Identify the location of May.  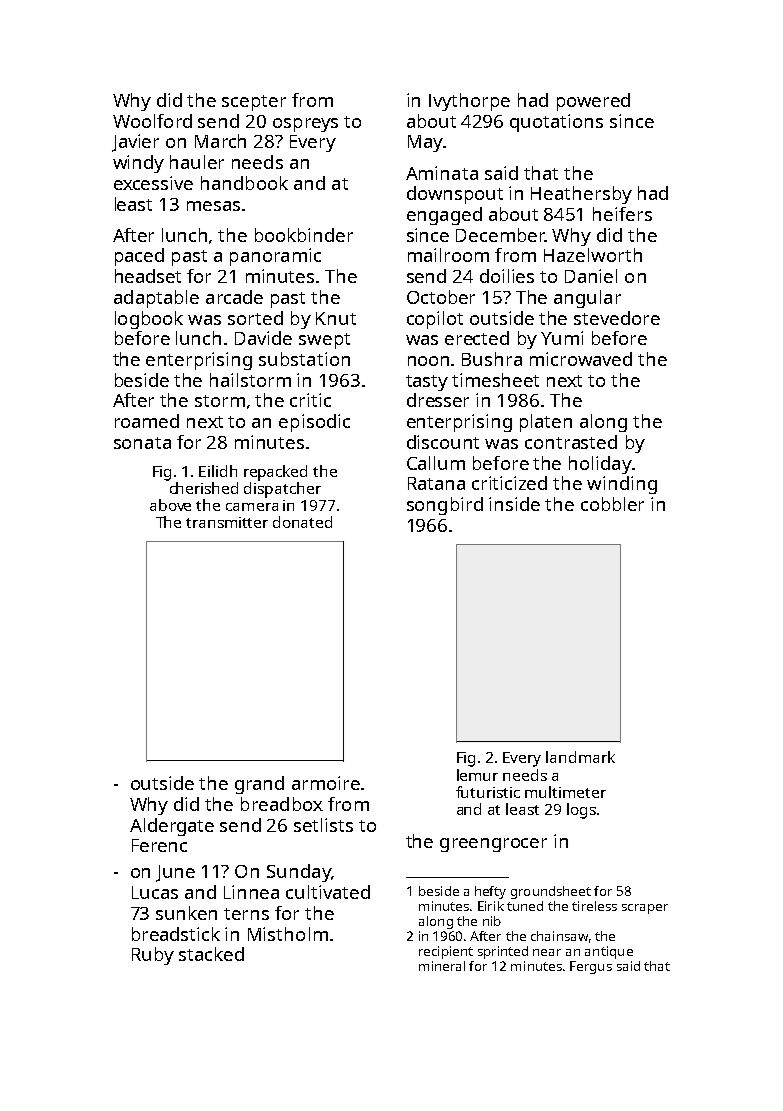
(425, 143).
